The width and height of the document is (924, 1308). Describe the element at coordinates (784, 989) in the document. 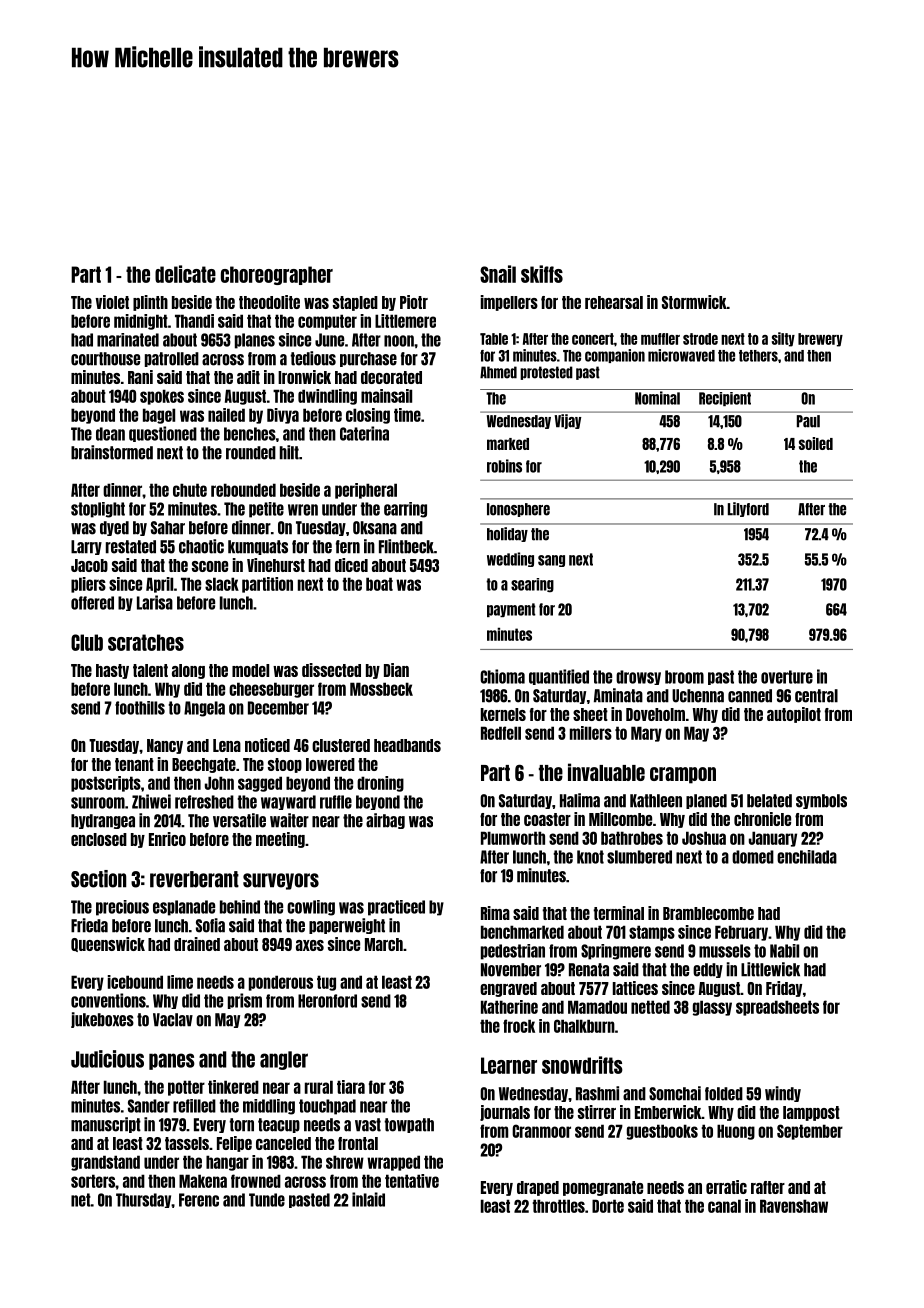

I see `Friday` at that location.
